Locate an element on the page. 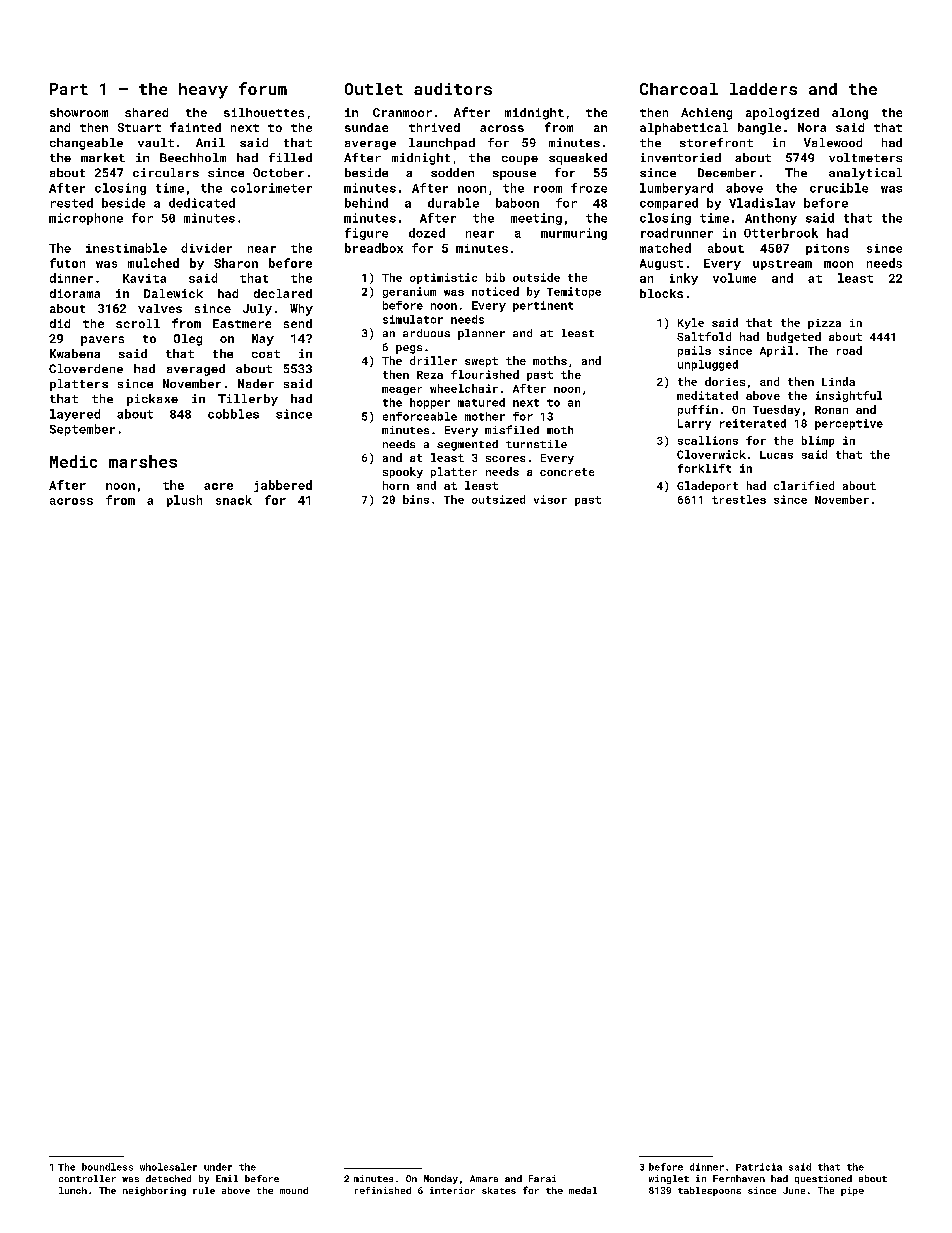  trestles is located at coordinates (739, 499).
